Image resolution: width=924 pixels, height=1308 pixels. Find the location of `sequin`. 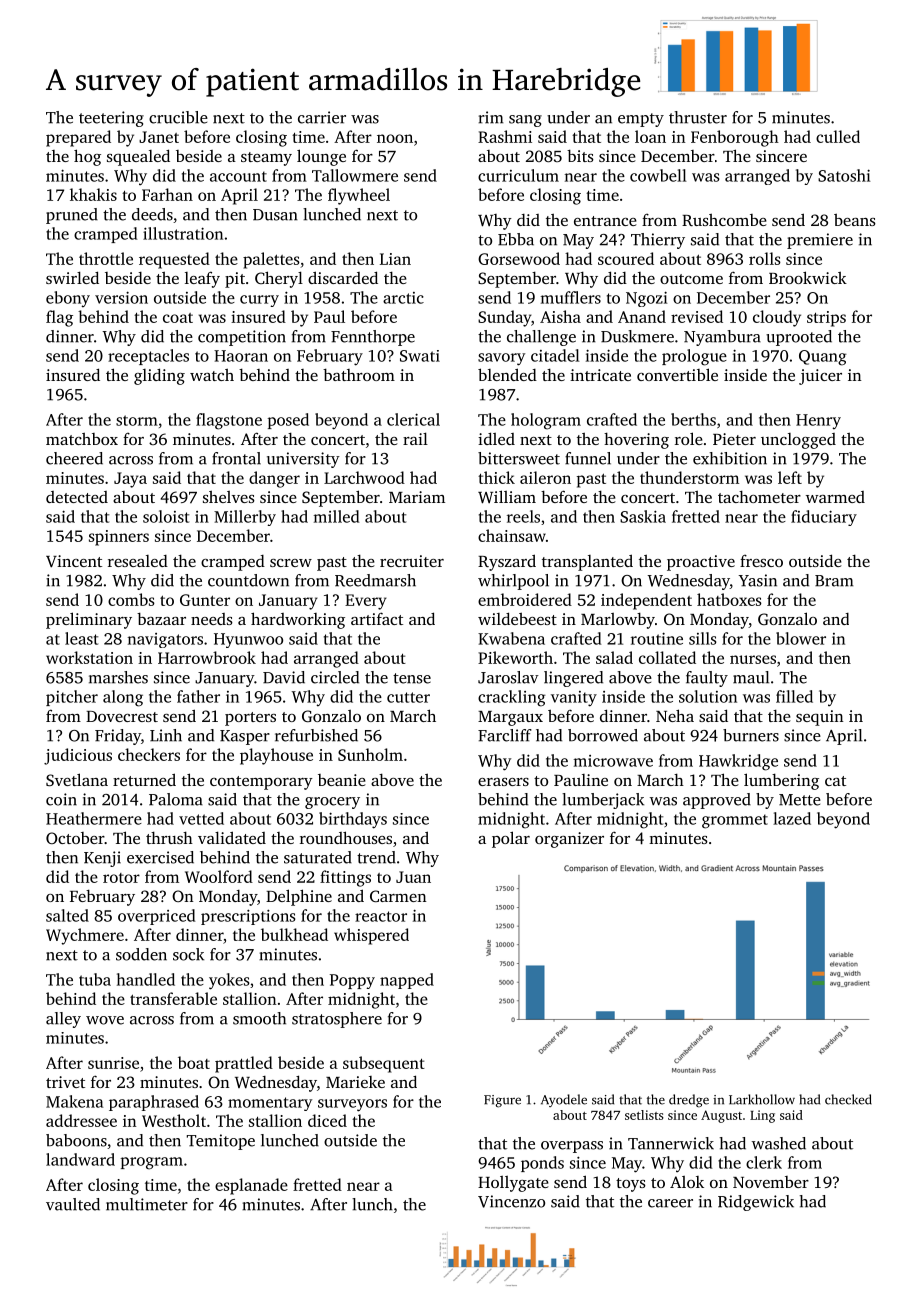

sequin is located at coordinates (820, 718).
